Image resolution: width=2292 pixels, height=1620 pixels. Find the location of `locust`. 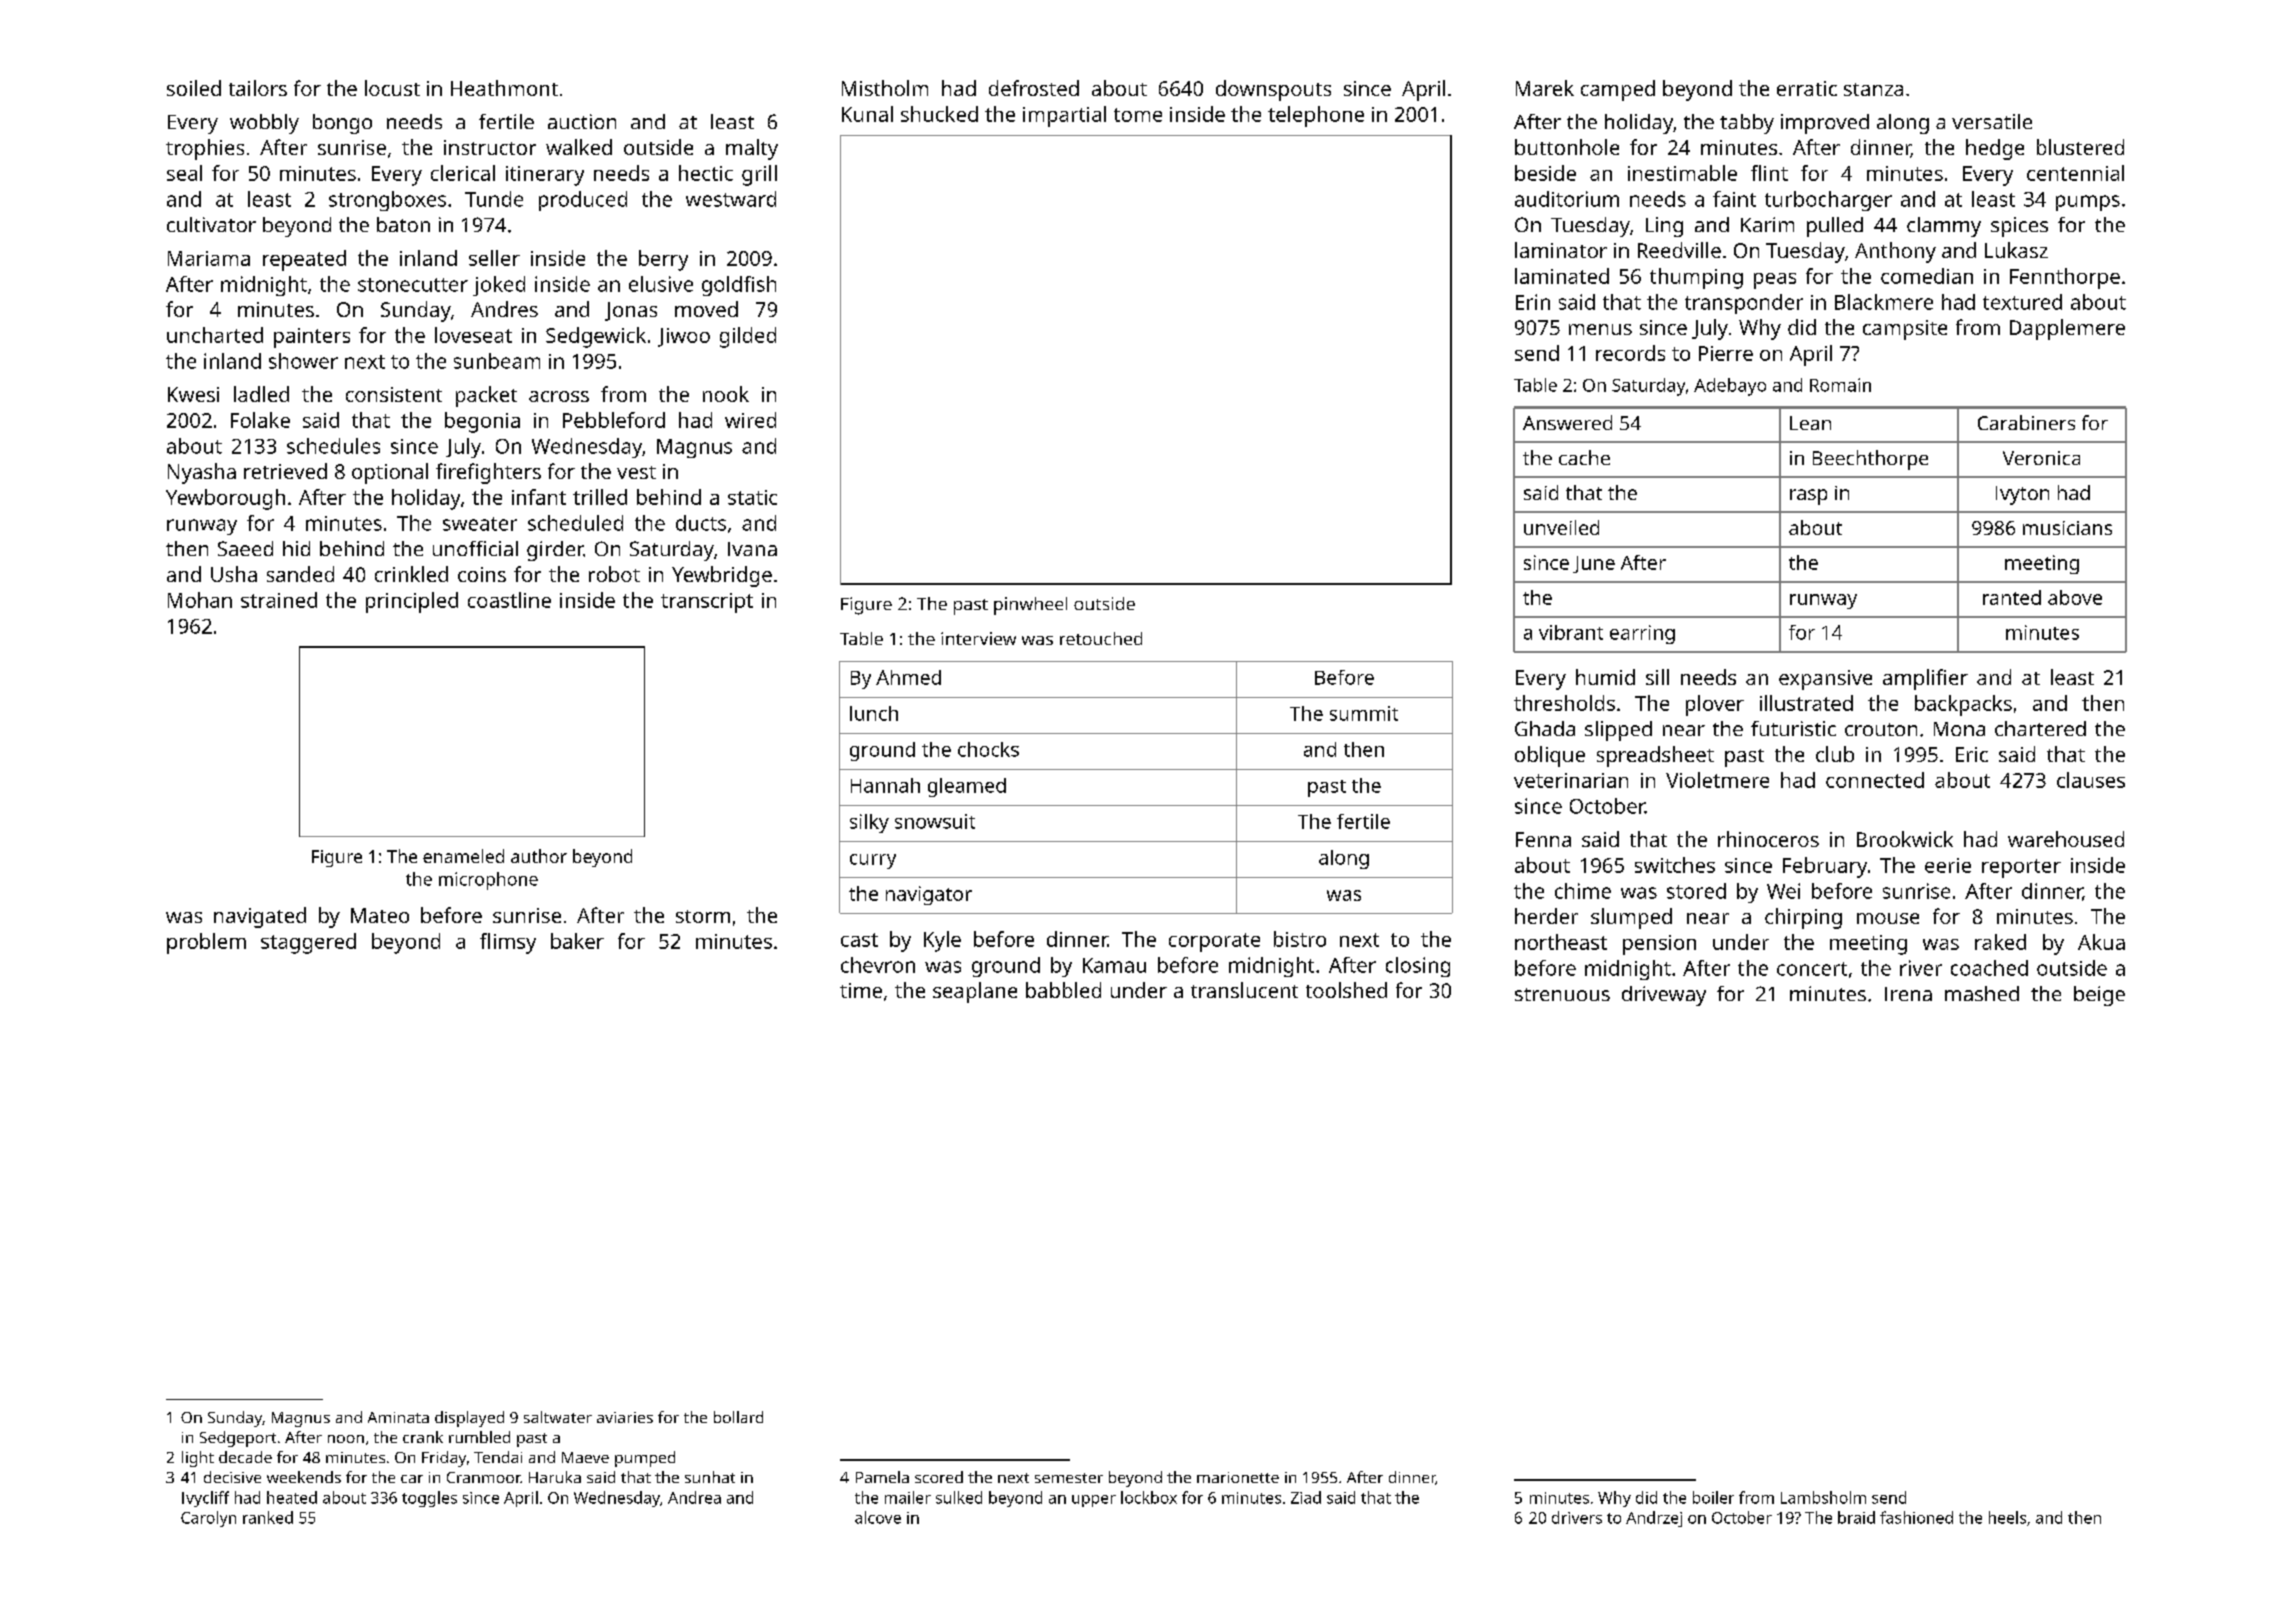

locust is located at coordinates (392, 88).
